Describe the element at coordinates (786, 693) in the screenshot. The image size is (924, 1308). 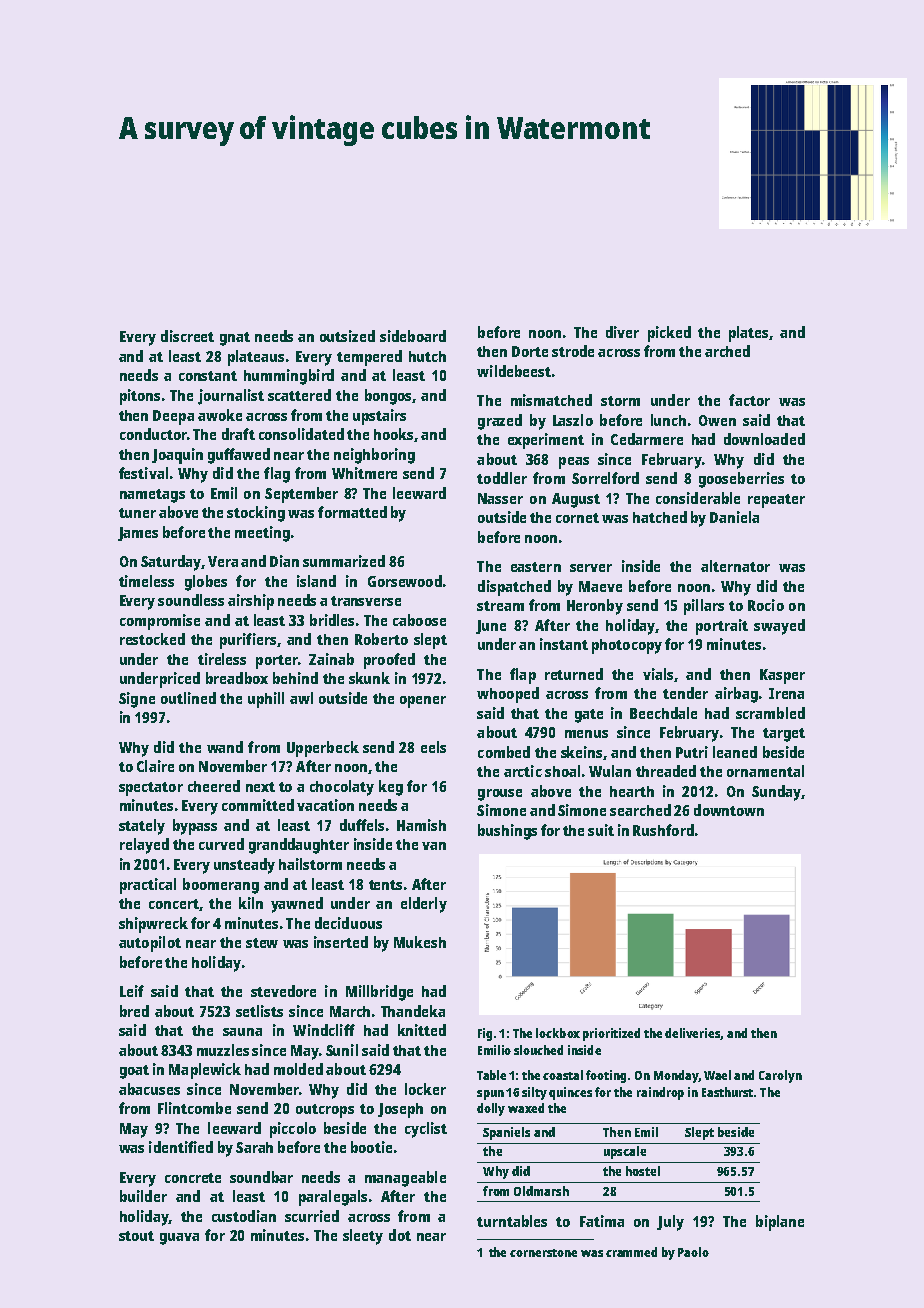
I see `Irena` at that location.
